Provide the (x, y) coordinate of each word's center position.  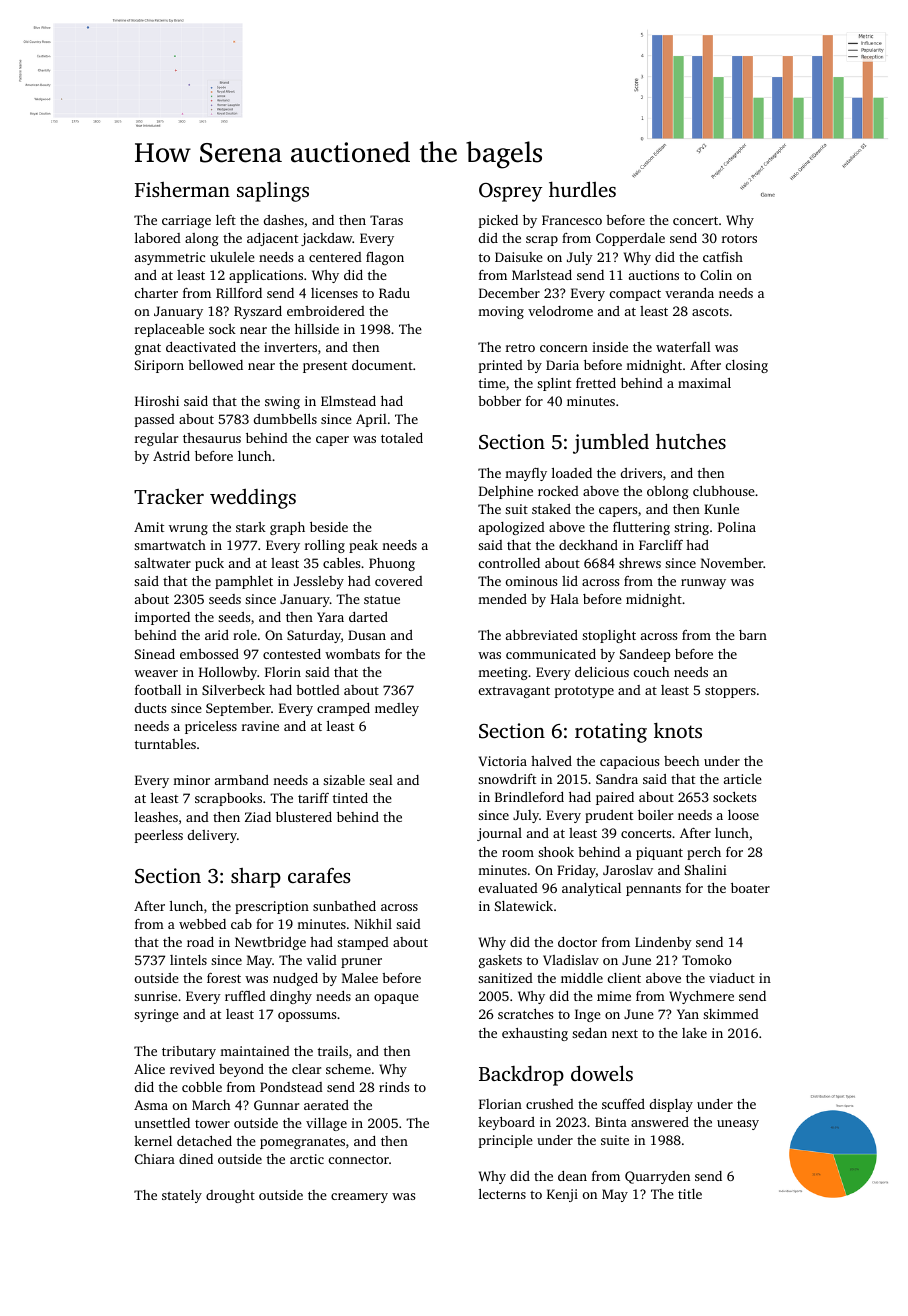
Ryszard (258, 312)
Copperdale (630, 239)
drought (230, 1196)
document (382, 365)
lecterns (502, 1194)
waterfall (683, 347)
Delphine (506, 492)
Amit (149, 527)
